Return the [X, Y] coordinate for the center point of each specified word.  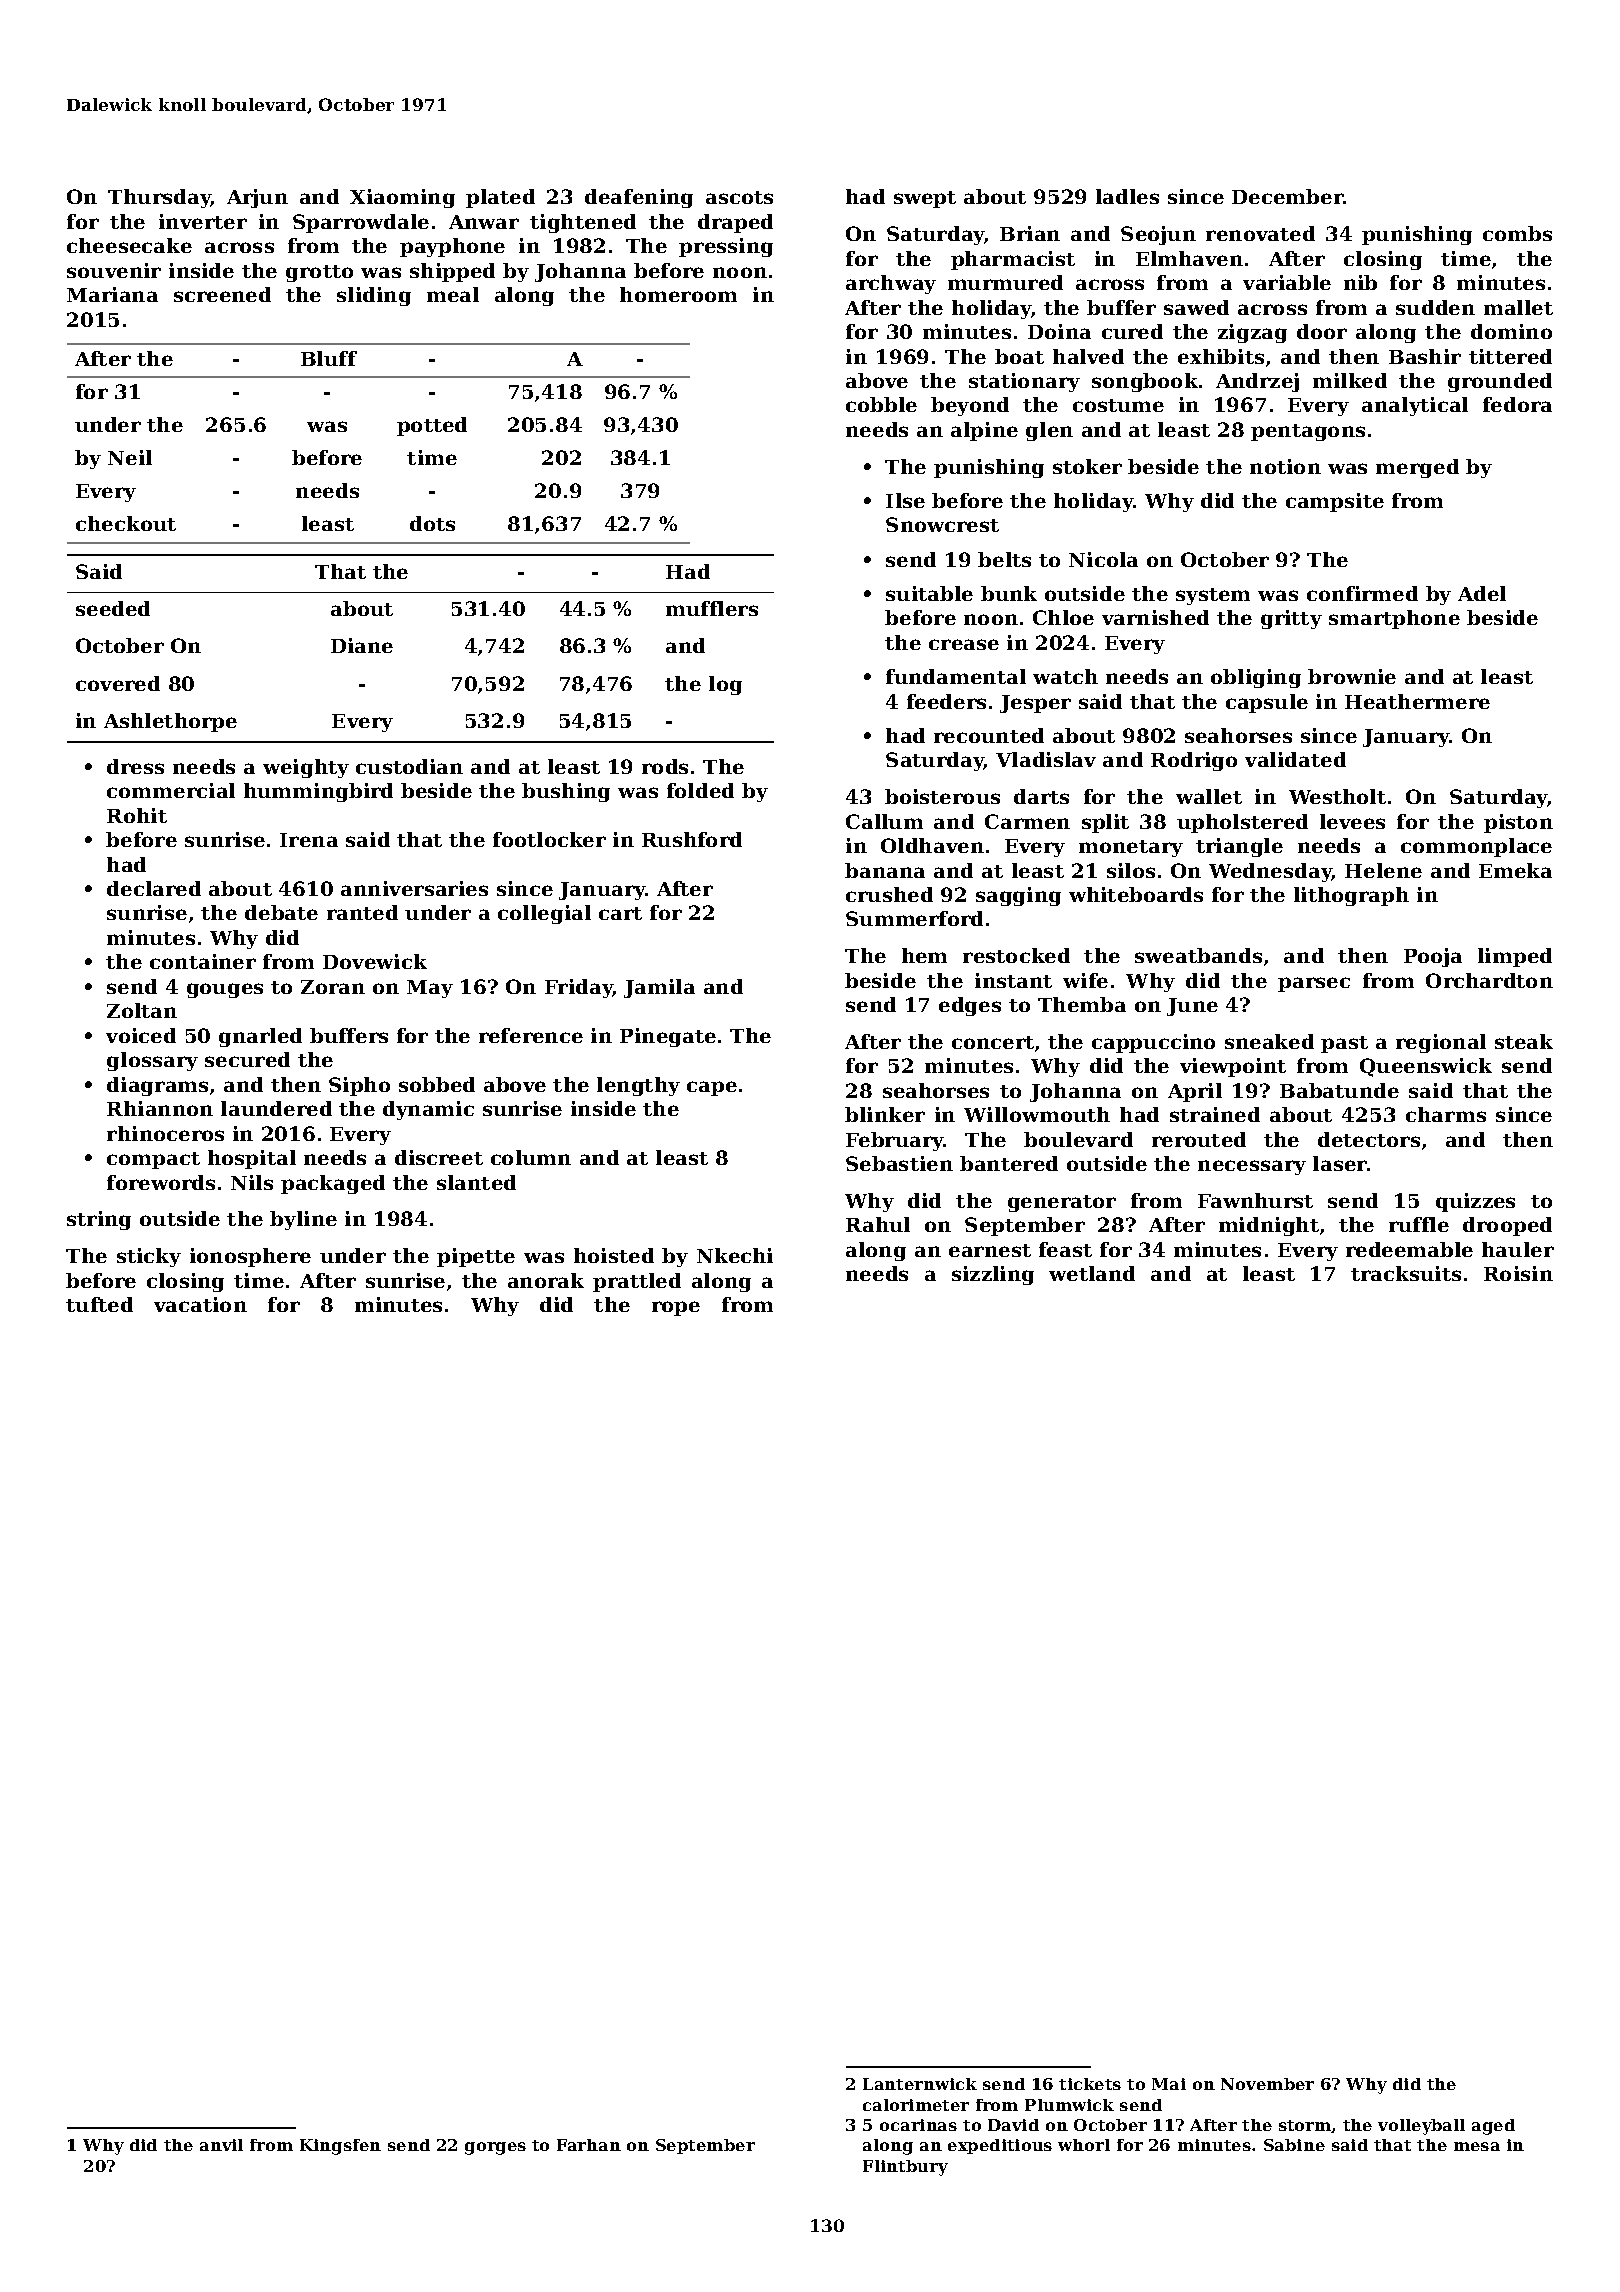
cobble [881, 404]
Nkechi [735, 1255]
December [1288, 196]
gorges [495, 2148]
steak [1524, 1041]
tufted [99, 1304]
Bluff [329, 358]
